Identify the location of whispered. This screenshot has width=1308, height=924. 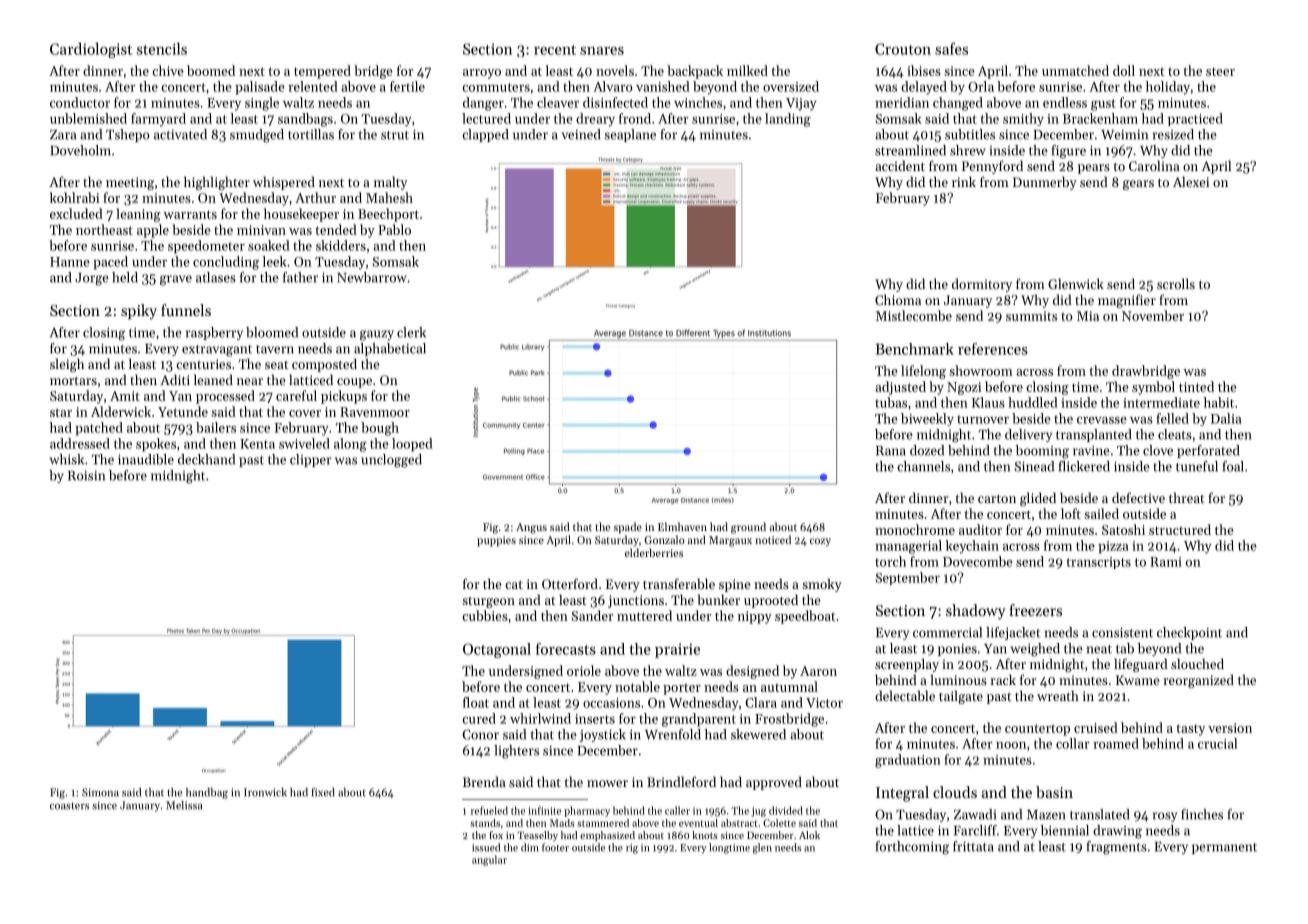
(284, 183).
